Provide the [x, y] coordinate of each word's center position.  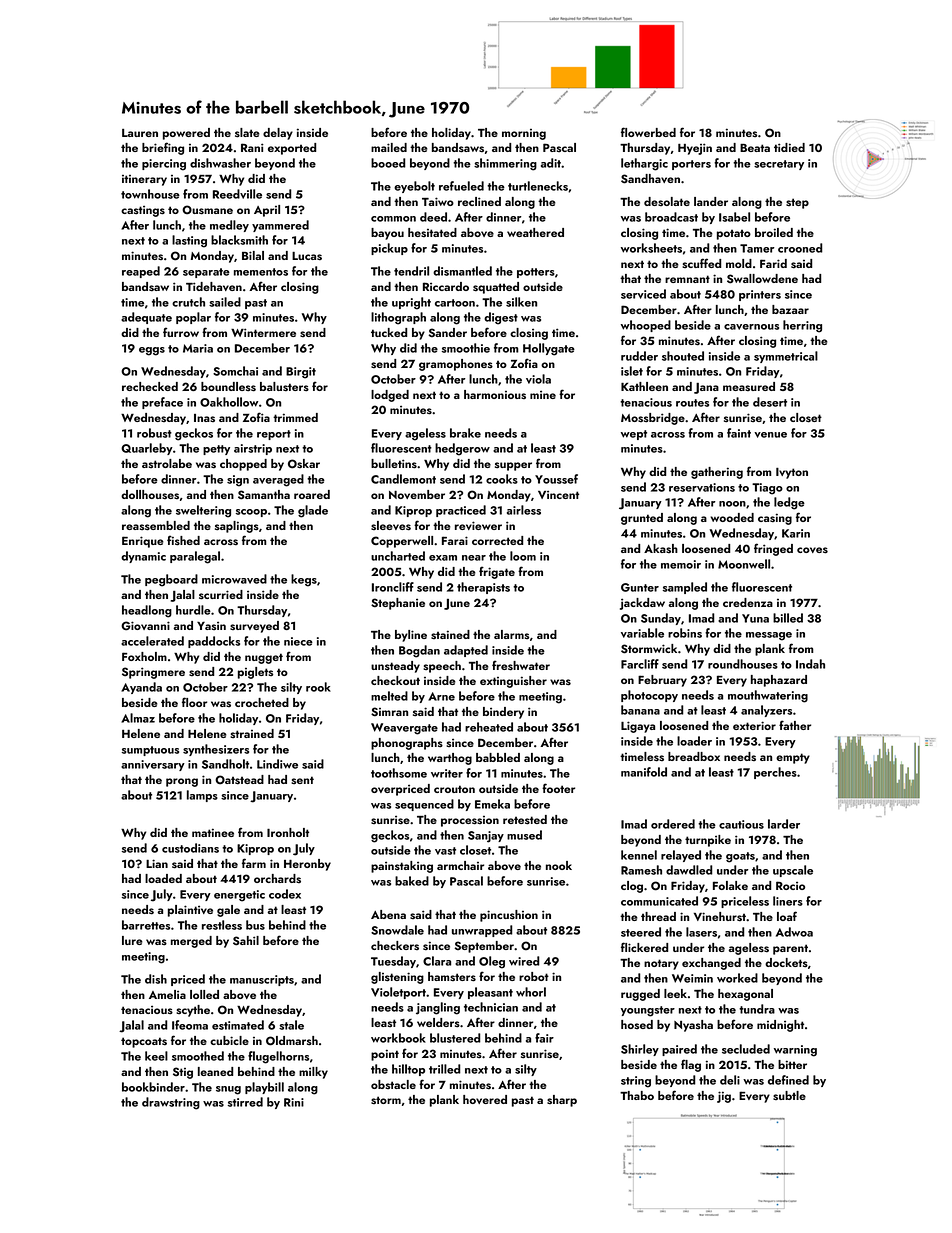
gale [228, 911]
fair [544, 1038]
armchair [460, 865]
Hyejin [695, 149]
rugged [640, 995]
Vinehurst [720, 917]
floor [194, 702]
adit [551, 163]
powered [186, 134]
